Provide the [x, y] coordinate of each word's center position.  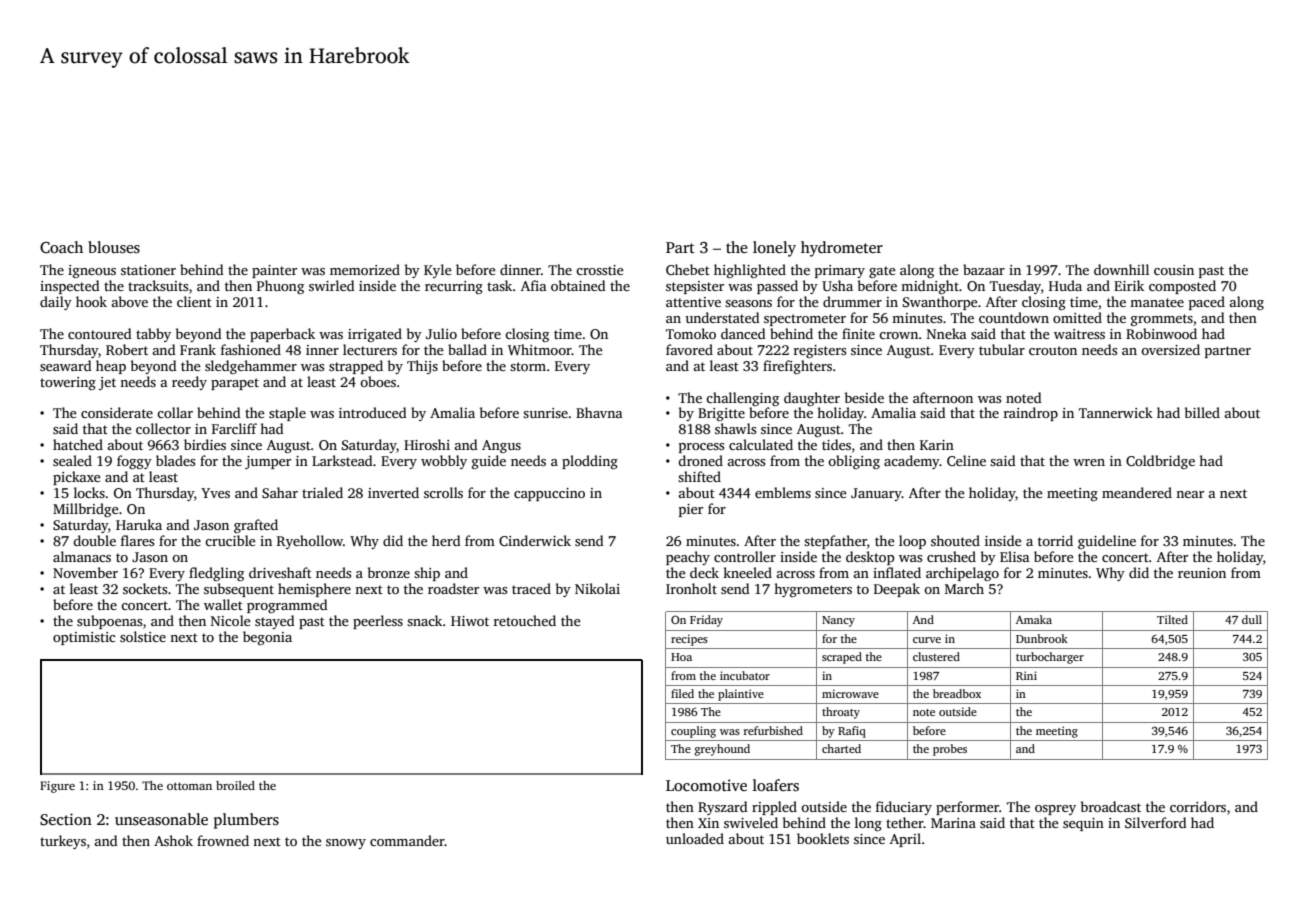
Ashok [173, 840]
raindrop [1031, 414]
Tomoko [691, 333]
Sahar [280, 492]
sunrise [545, 413]
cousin [1174, 270]
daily [56, 303]
